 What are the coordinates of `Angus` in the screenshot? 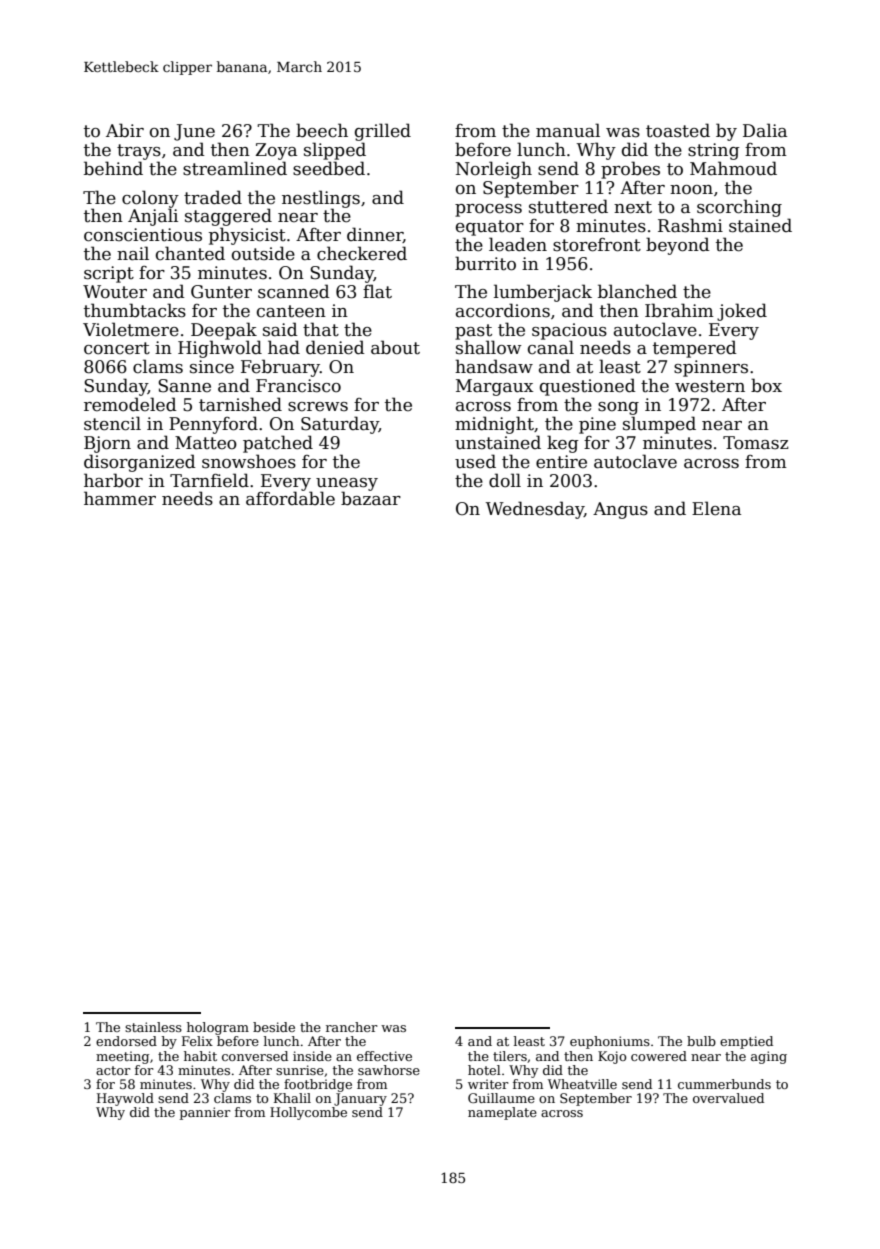 It's located at (620, 510).
